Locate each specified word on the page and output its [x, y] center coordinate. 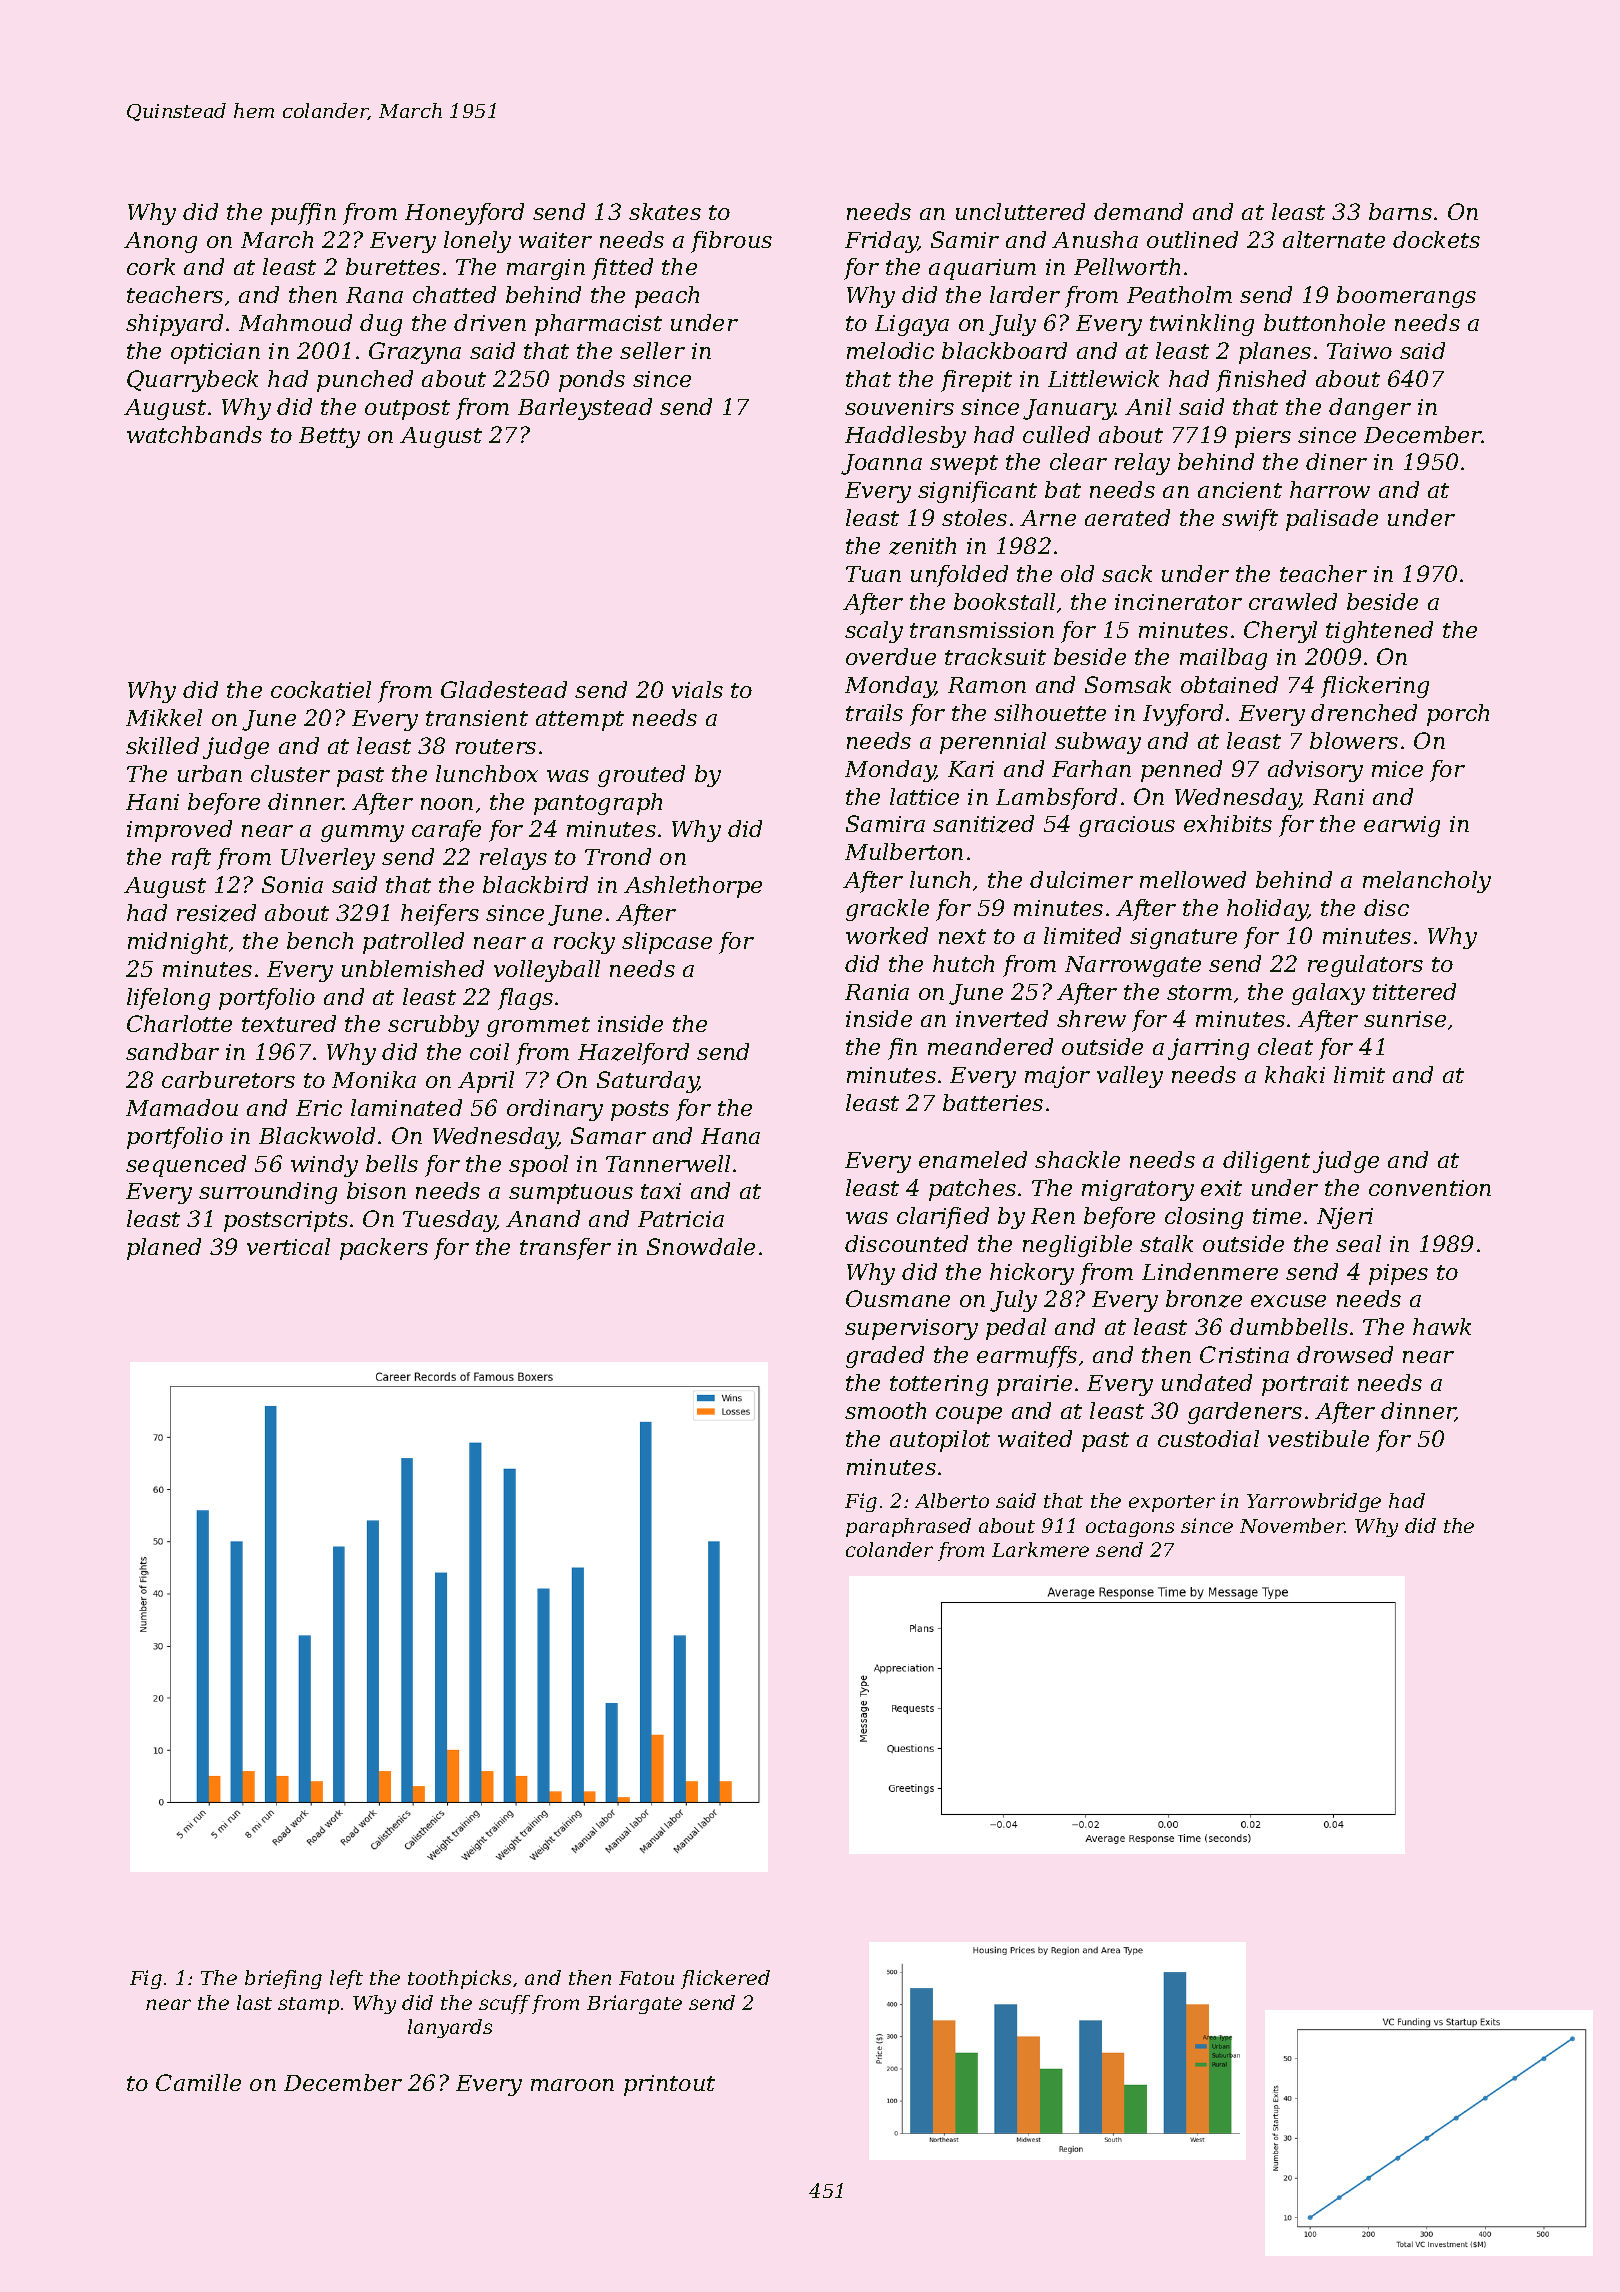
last [254, 2002]
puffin [303, 214]
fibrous [731, 242]
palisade [1332, 520]
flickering [1375, 687]
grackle [887, 910]
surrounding [268, 1193]
